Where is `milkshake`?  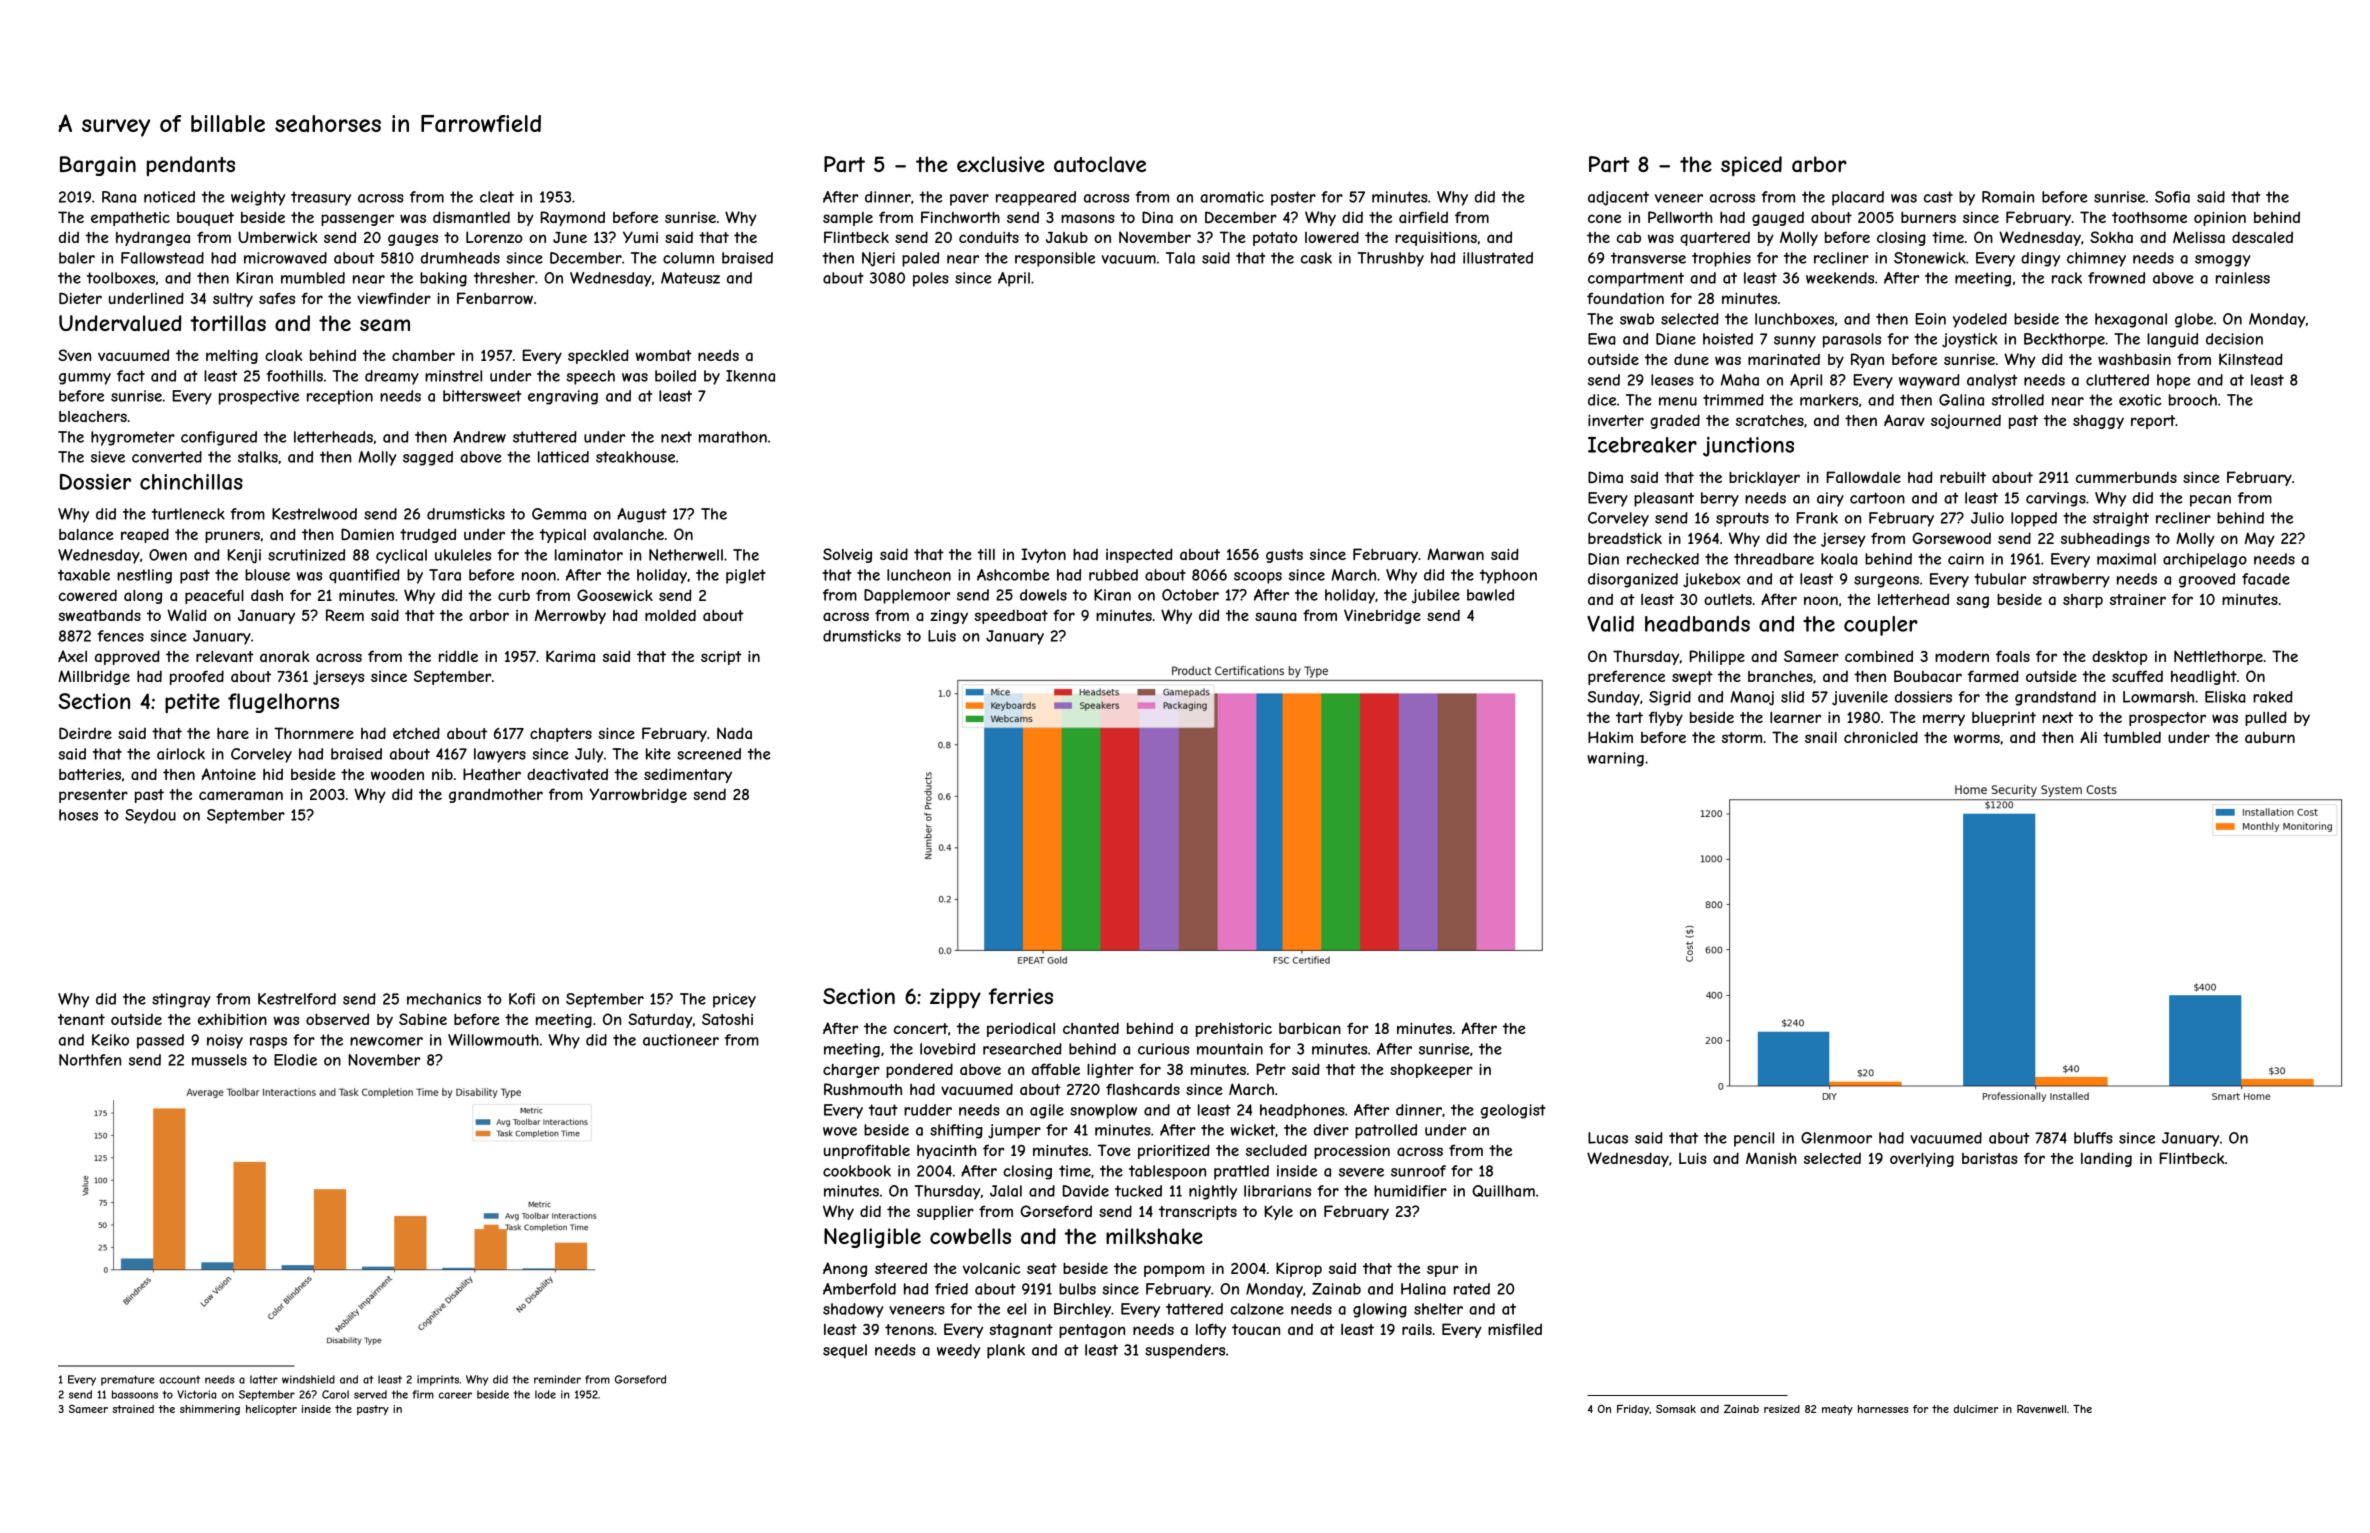
milkshake is located at coordinates (1154, 1236).
